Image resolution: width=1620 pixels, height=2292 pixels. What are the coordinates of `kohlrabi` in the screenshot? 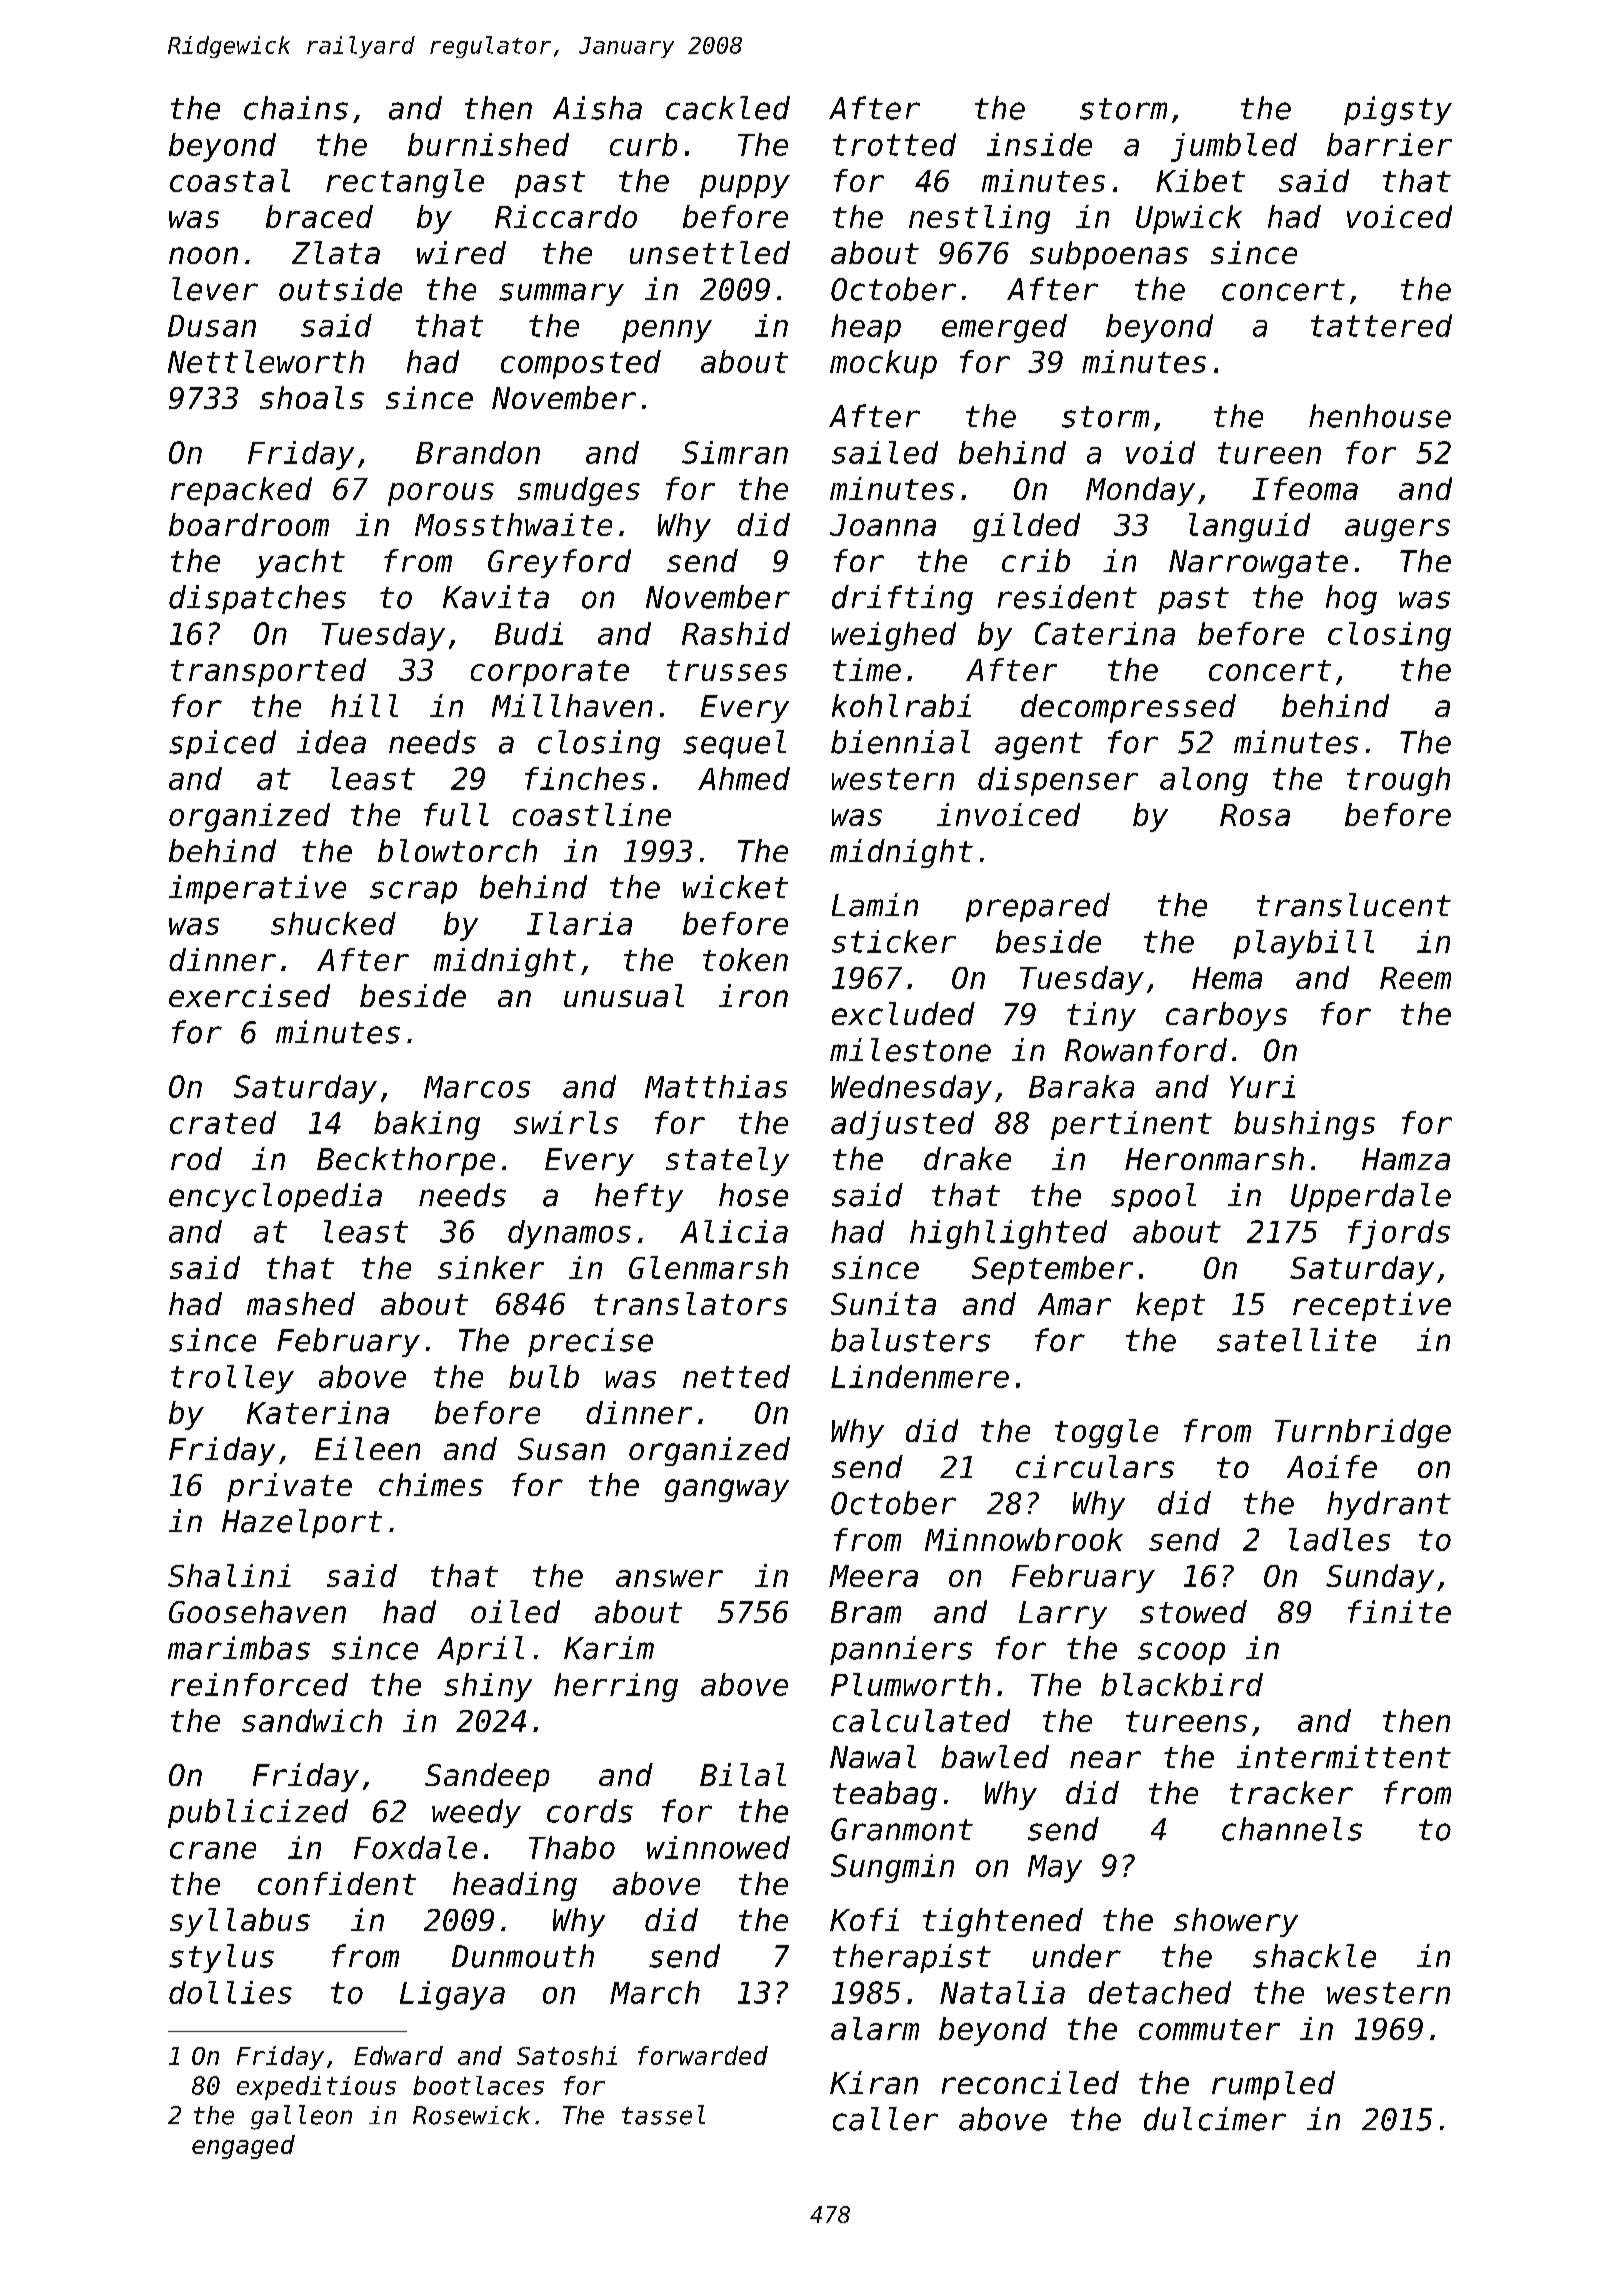 It's located at (901, 705).
